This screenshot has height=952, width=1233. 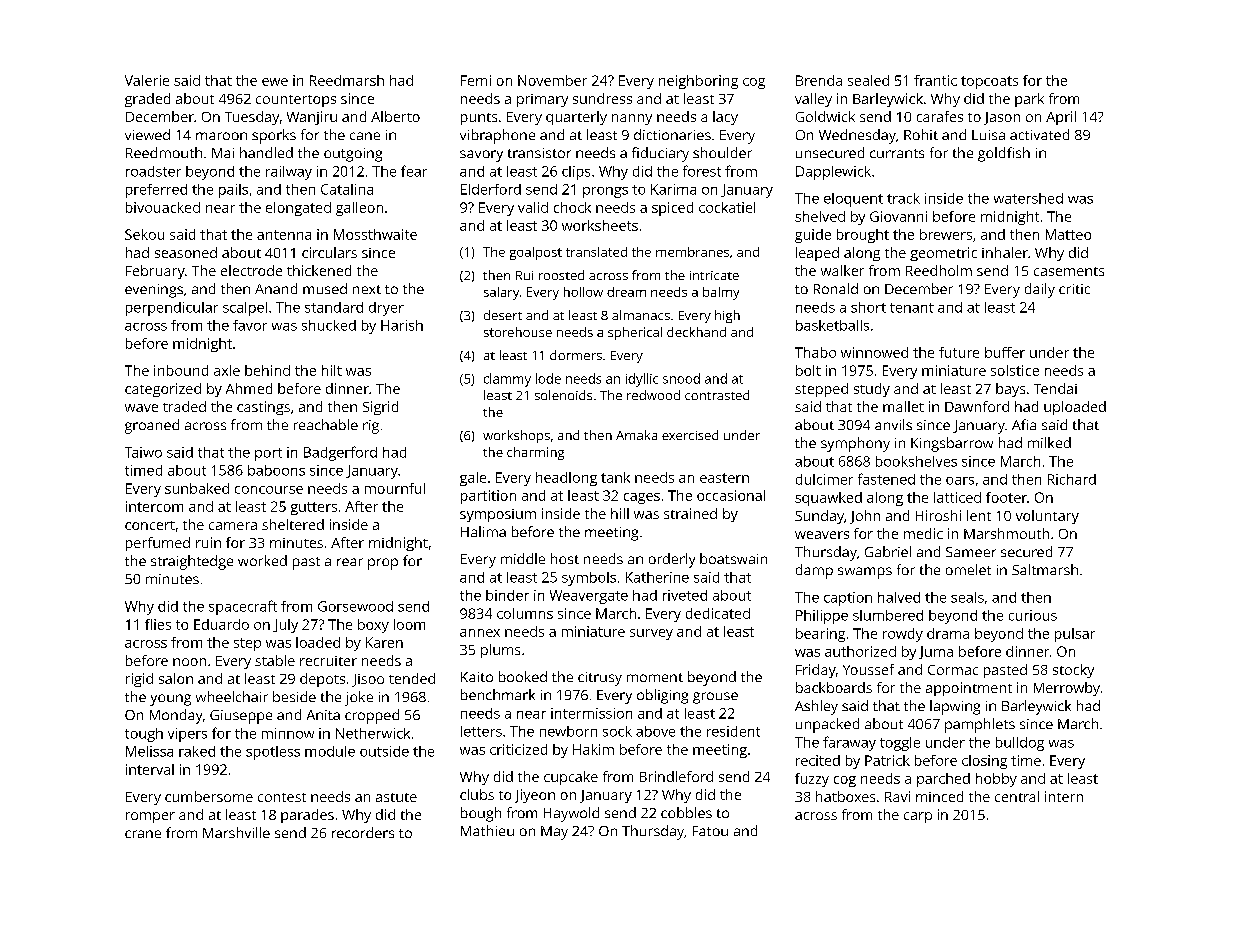 What do you see at coordinates (386, 309) in the screenshot?
I see `dryer` at bounding box center [386, 309].
